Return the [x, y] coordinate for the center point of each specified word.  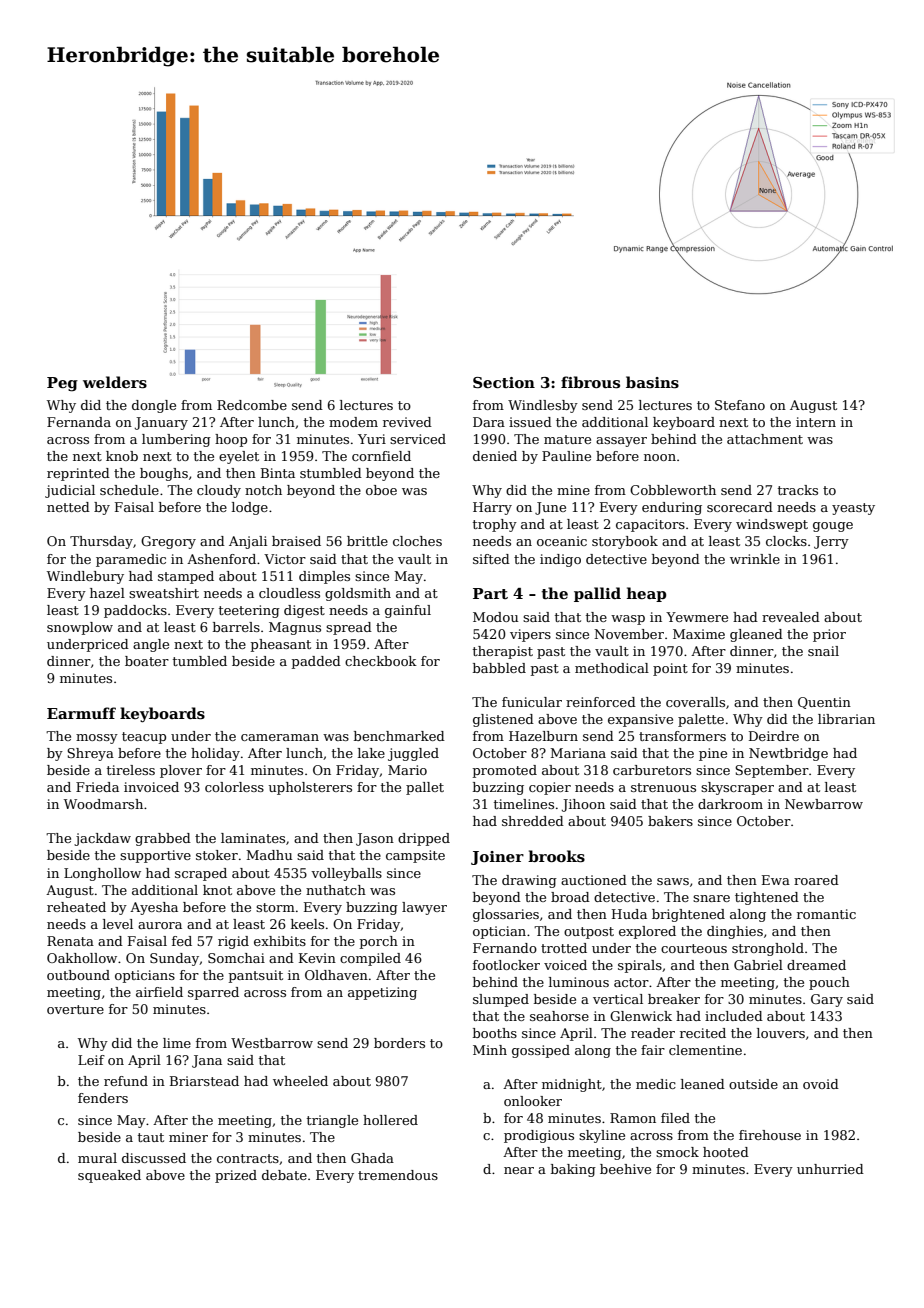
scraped [201, 874]
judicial [70, 491]
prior [829, 635]
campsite [415, 856]
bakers [670, 821]
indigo [560, 560]
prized [236, 1176]
